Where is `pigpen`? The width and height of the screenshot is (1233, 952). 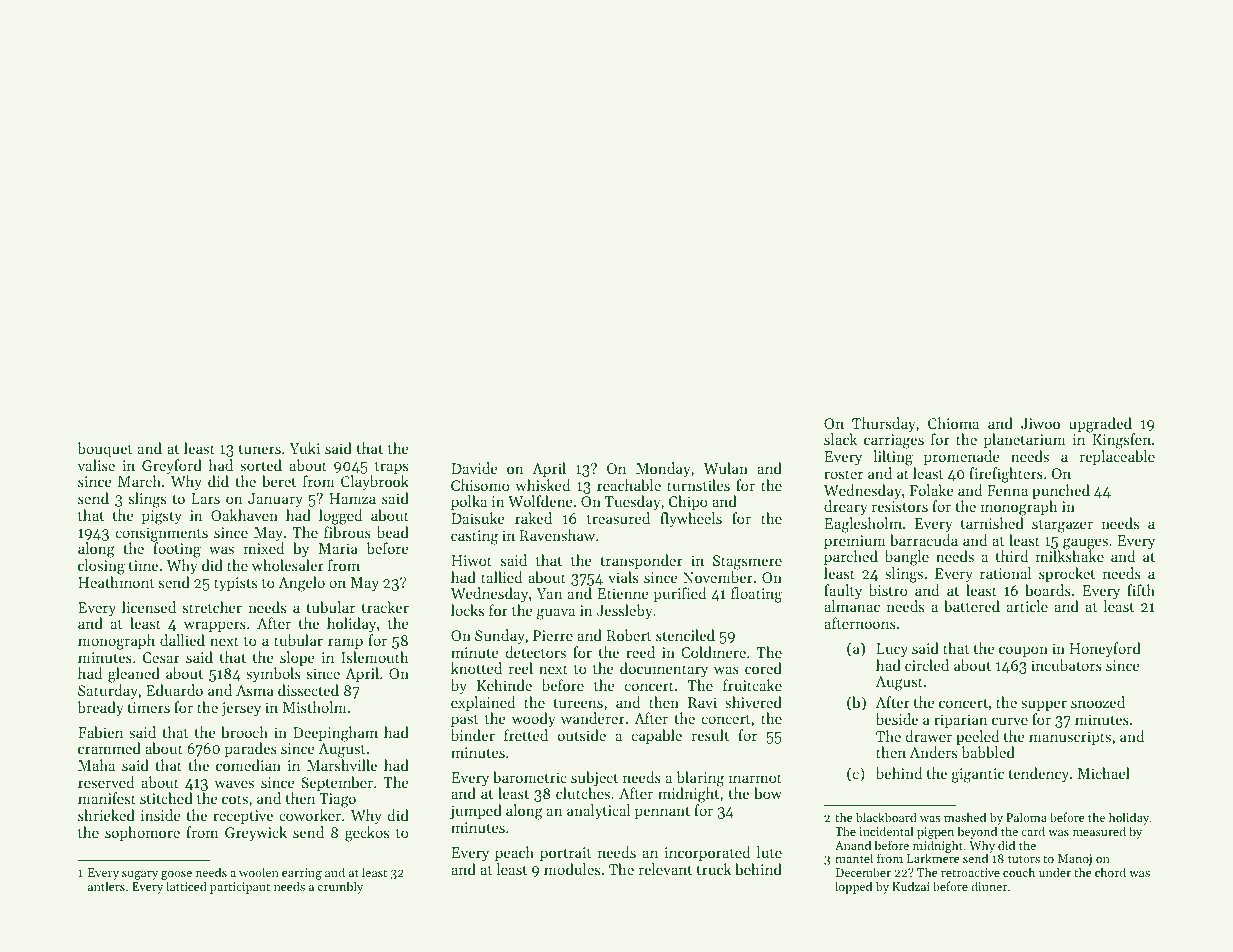
pigpen is located at coordinates (935, 833).
